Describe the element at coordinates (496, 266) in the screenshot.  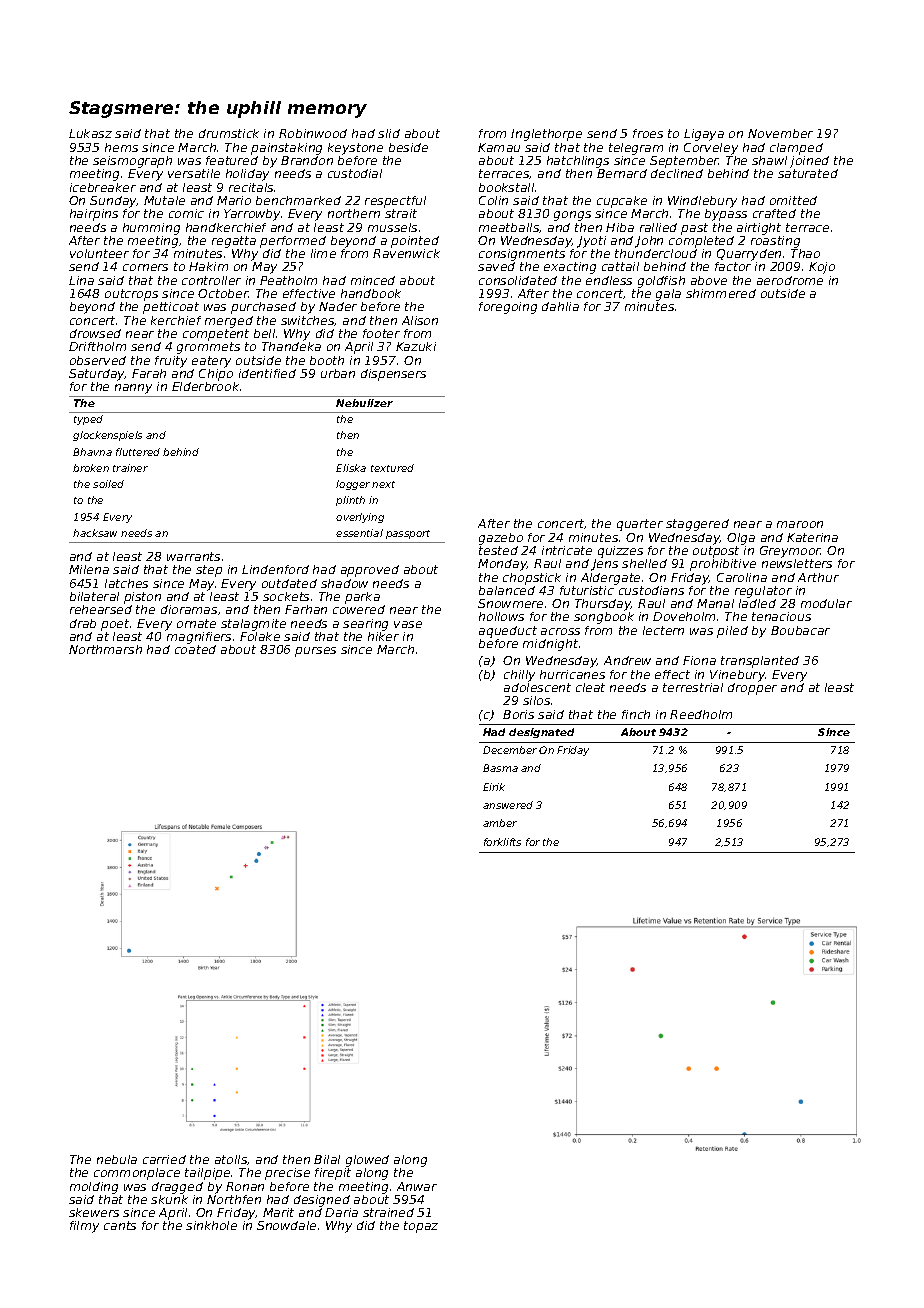
I see `saved` at that location.
